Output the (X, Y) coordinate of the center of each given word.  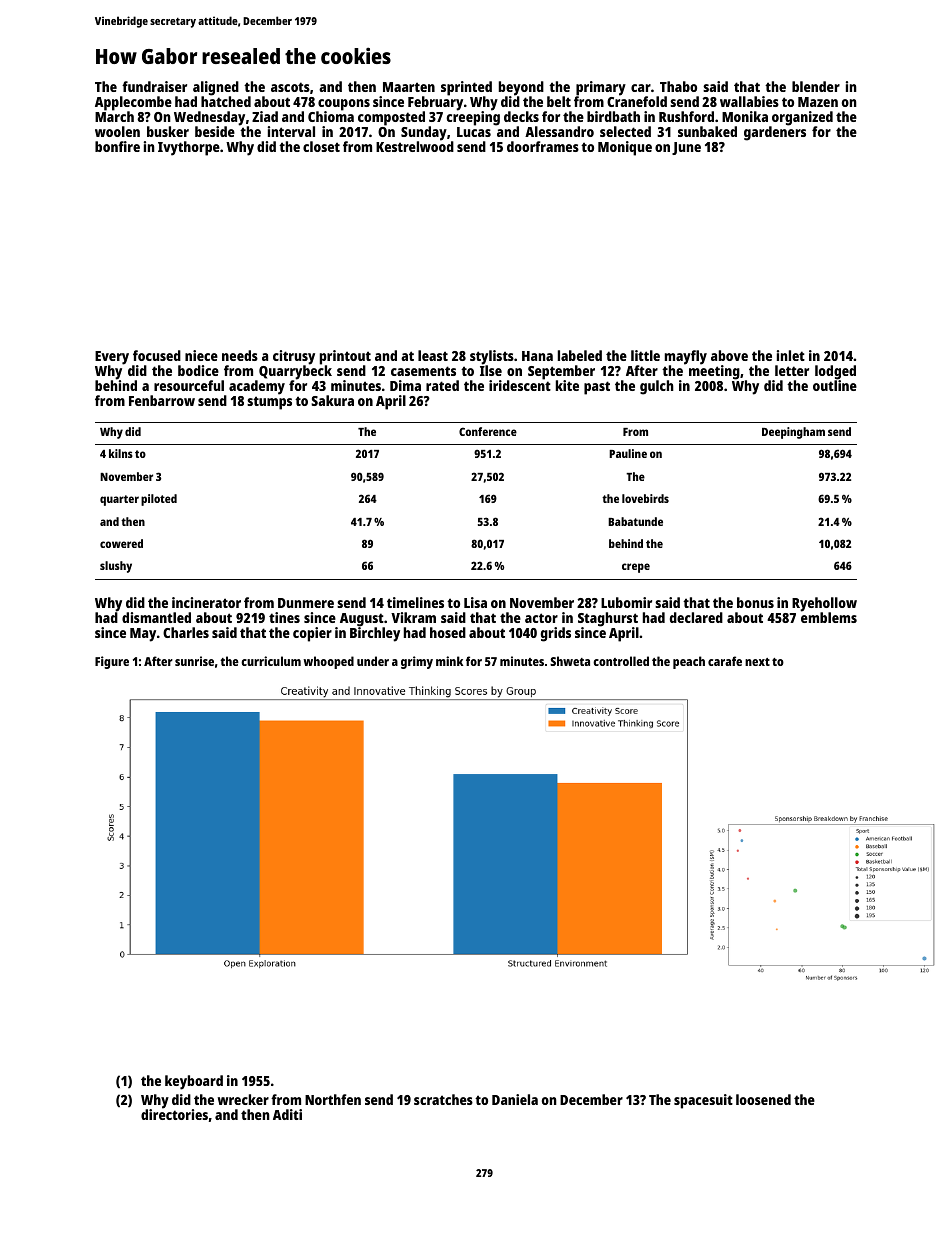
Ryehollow (824, 604)
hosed (448, 632)
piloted (159, 500)
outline (835, 385)
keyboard (194, 1082)
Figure (112, 662)
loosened (763, 1099)
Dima (405, 385)
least (433, 355)
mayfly (686, 357)
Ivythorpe (189, 148)
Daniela (515, 1099)
